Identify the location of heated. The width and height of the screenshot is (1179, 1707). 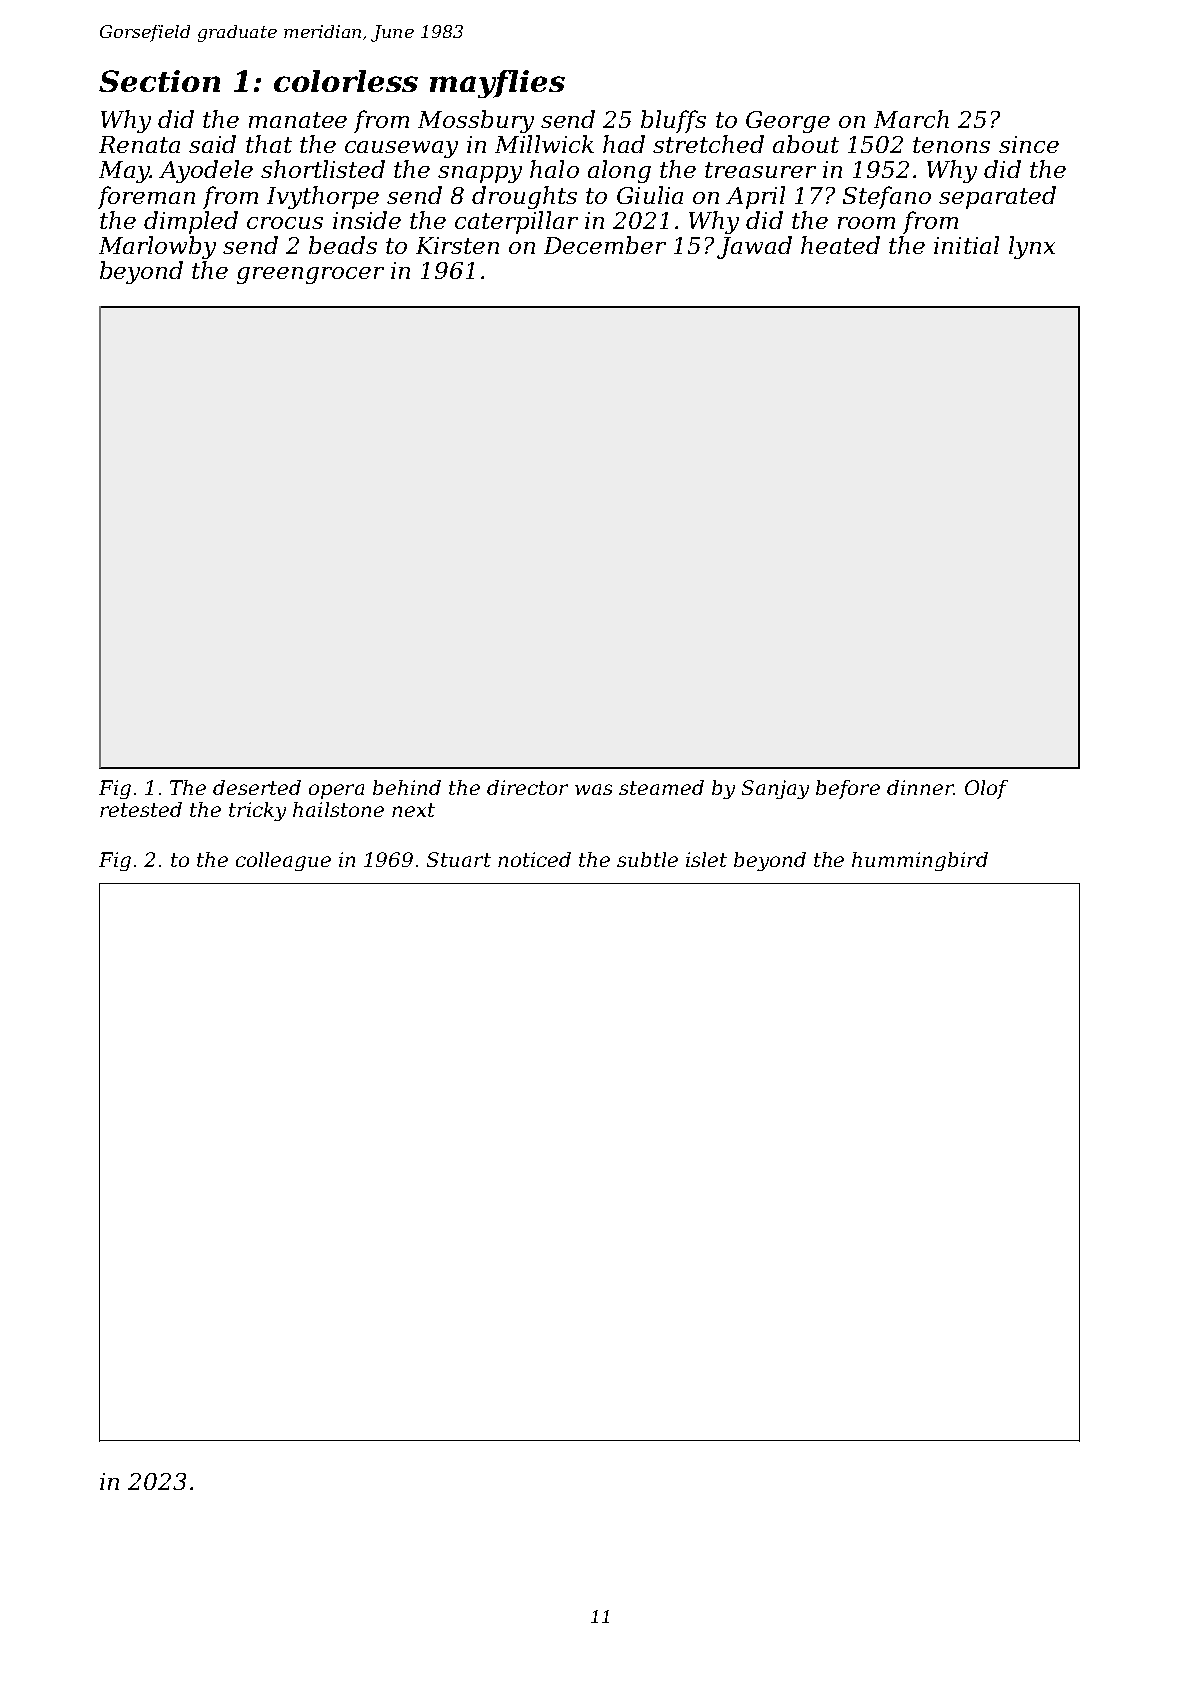
(840, 245).
